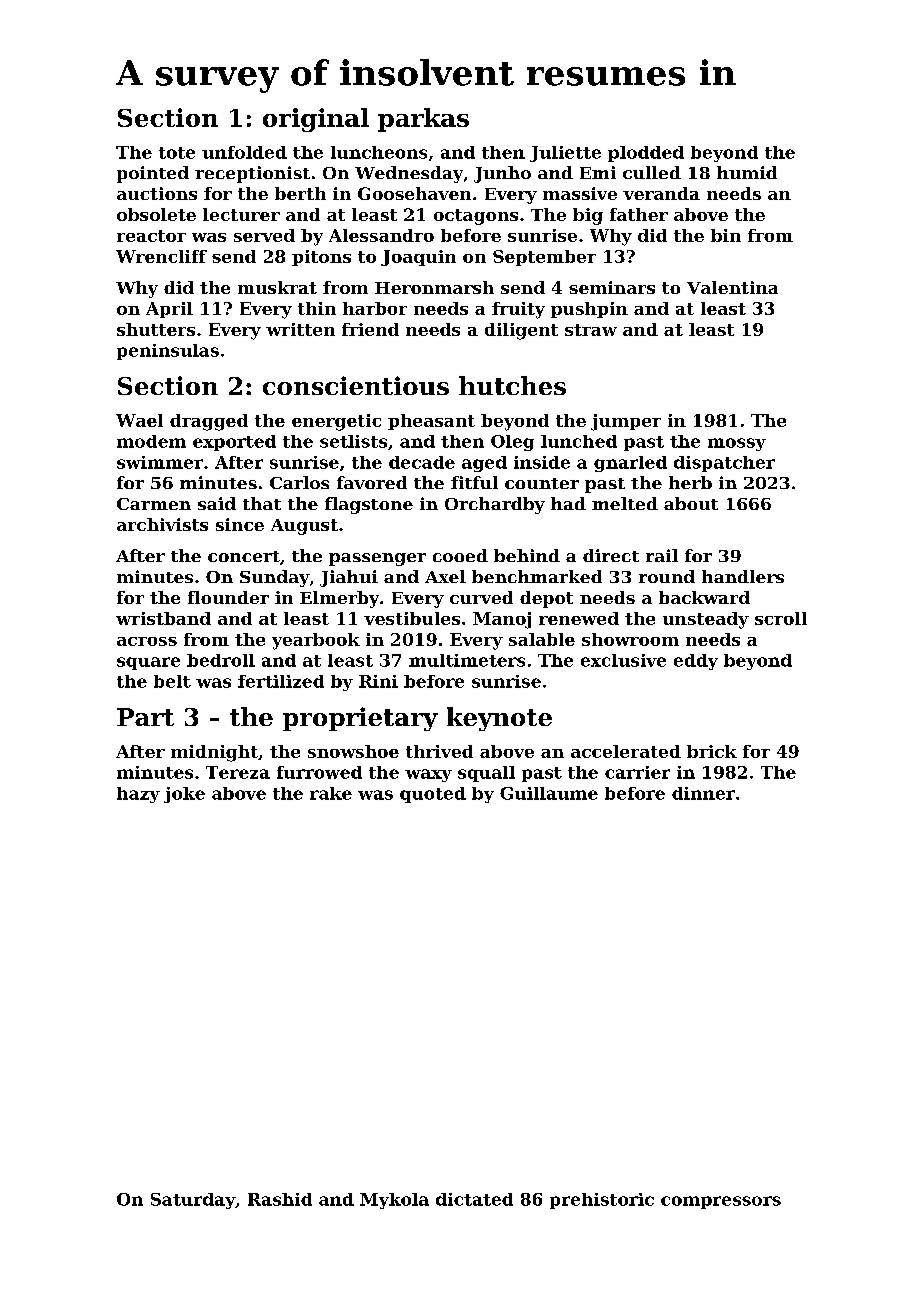 Image resolution: width=924 pixels, height=1308 pixels. What do you see at coordinates (234, 443) in the screenshot?
I see `exported` at bounding box center [234, 443].
